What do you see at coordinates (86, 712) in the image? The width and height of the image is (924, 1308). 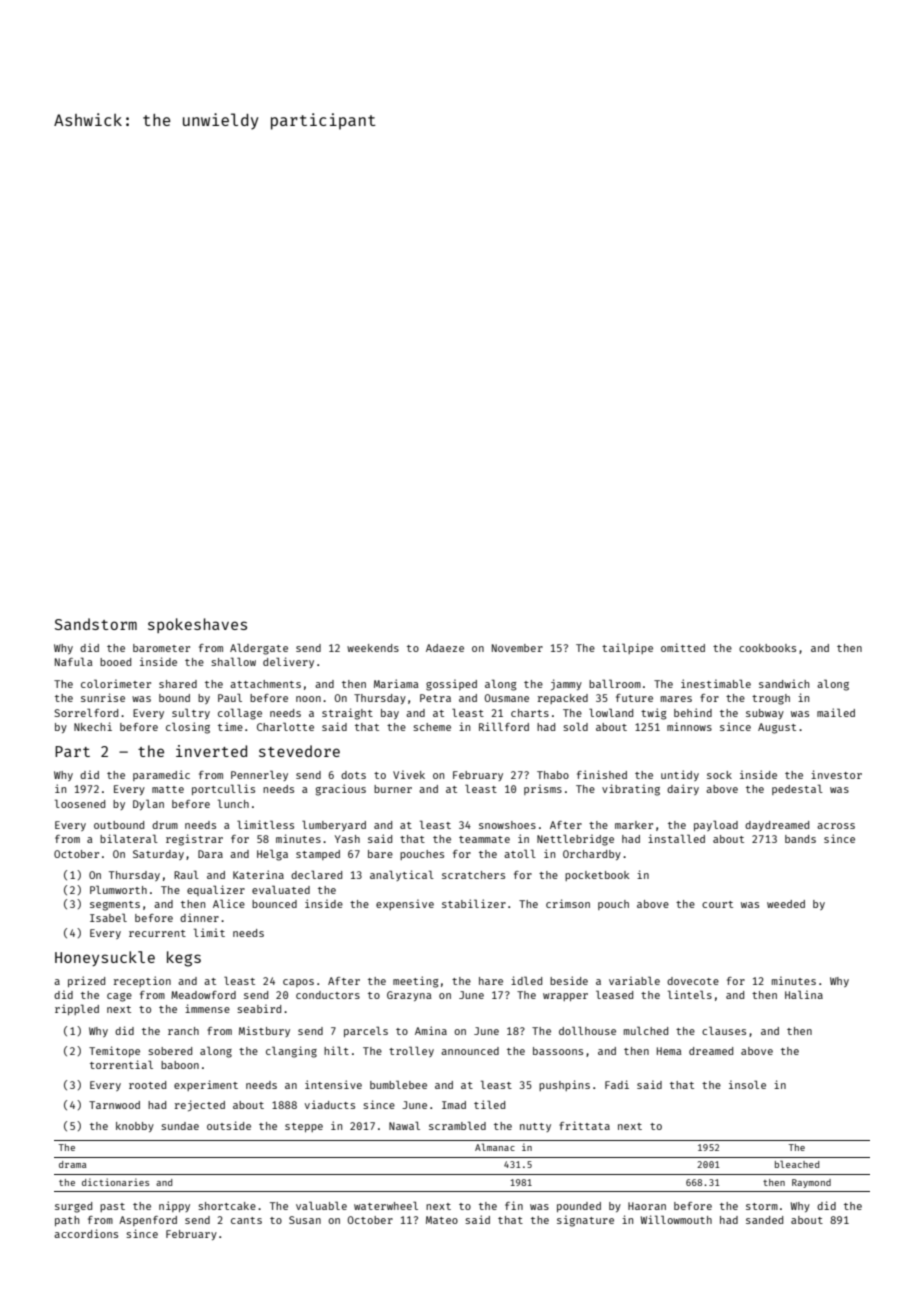 I see `Sorrelford` at bounding box center [86, 712].
